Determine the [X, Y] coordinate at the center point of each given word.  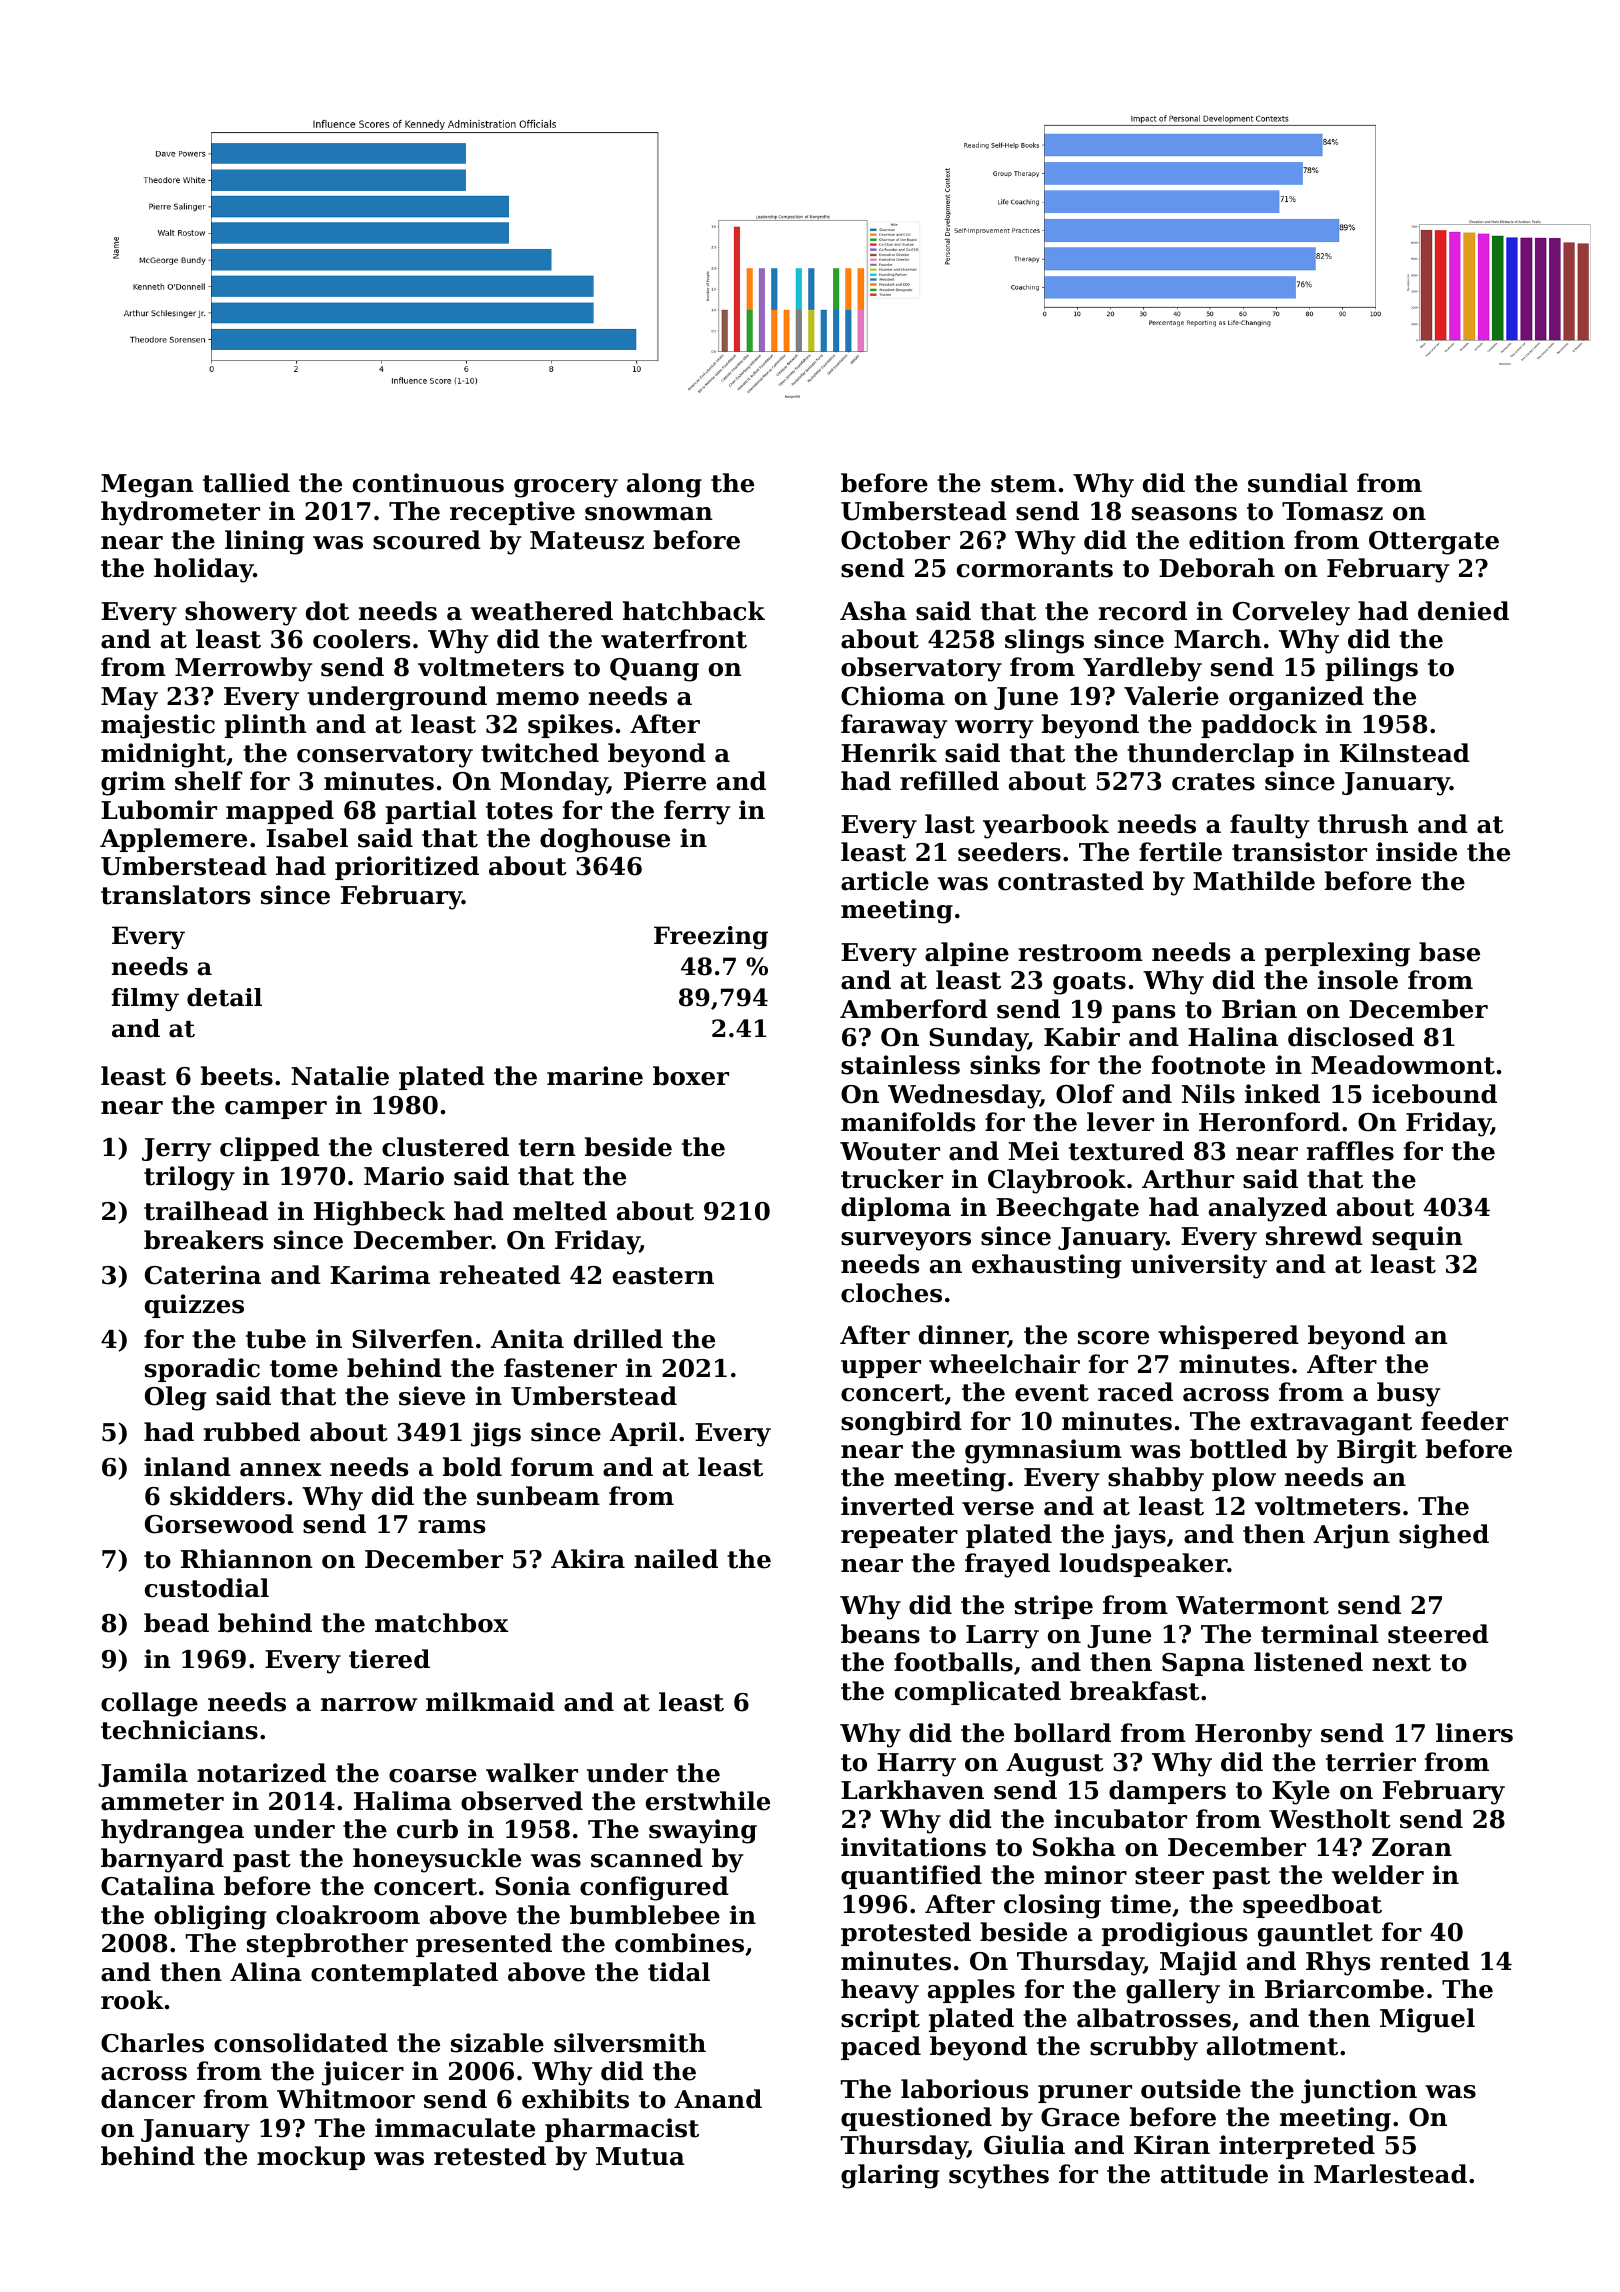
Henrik [889, 753]
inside [1416, 852]
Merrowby [243, 669]
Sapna [1203, 1664]
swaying [703, 1831]
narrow [369, 1705]
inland [187, 1467]
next [1401, 1663]
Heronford [1269, 1122]
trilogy [189, 1178]
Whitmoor [346, 2099]
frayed [1007, 1565]
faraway [894, 726]
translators [175, 895]
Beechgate [1067, 1209]
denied [1463, 611]
